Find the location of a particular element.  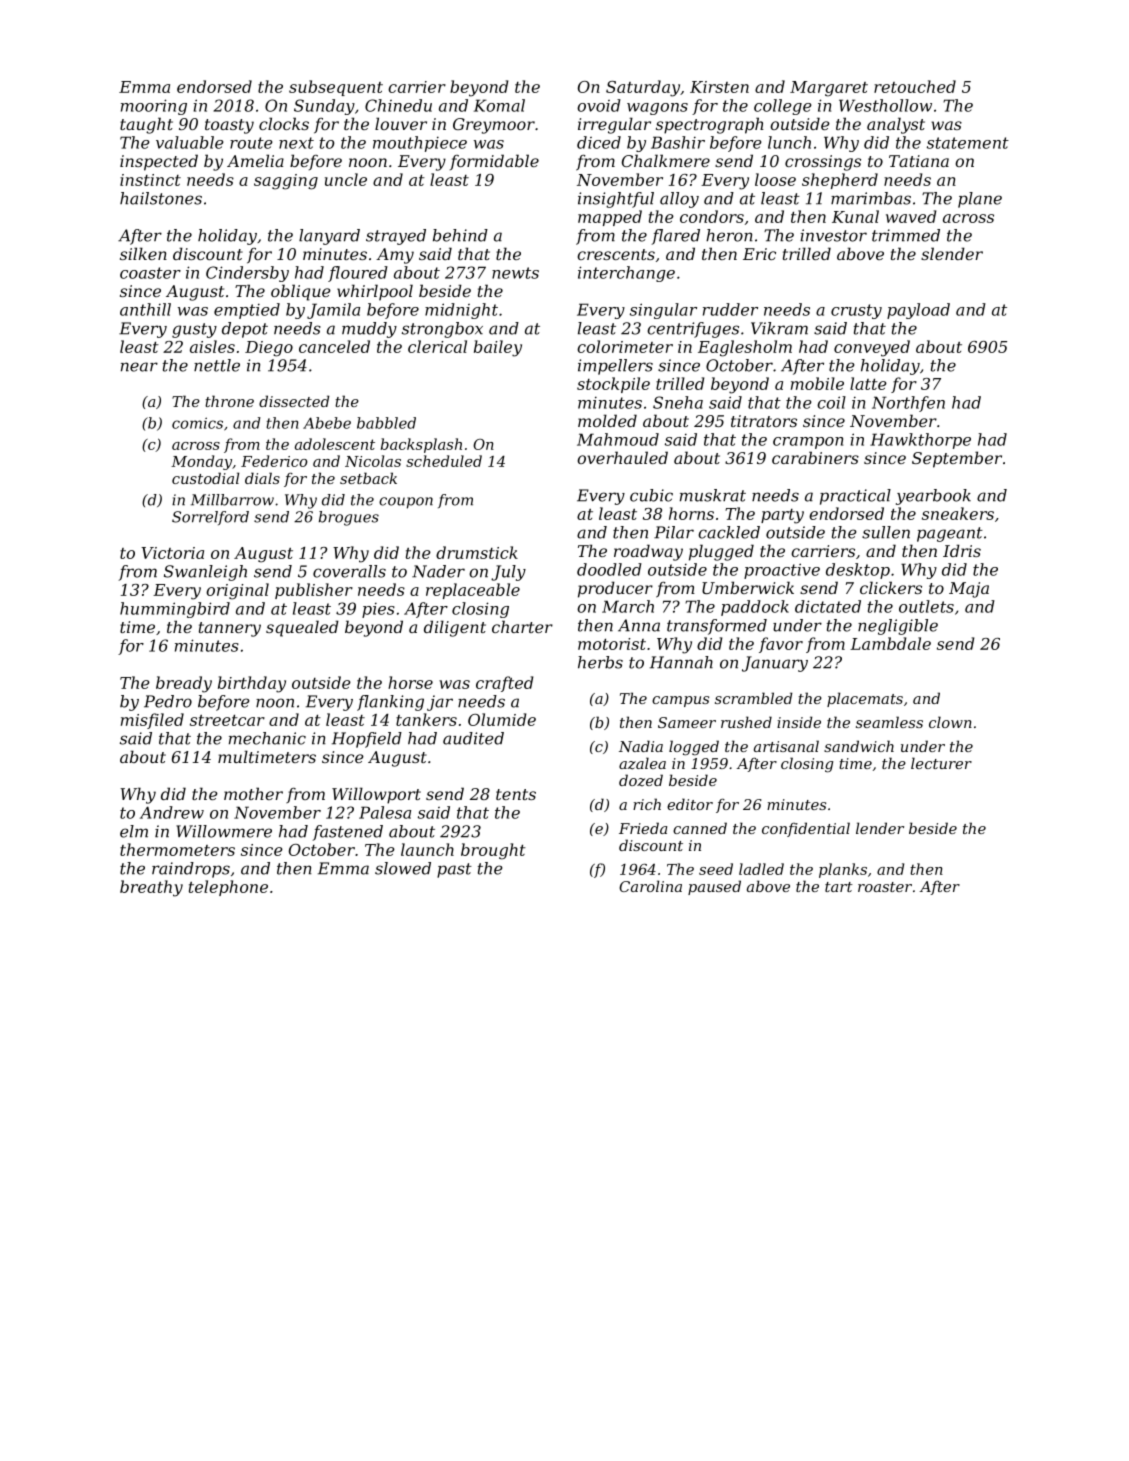

dictated is located at coordinates (828, 606).
